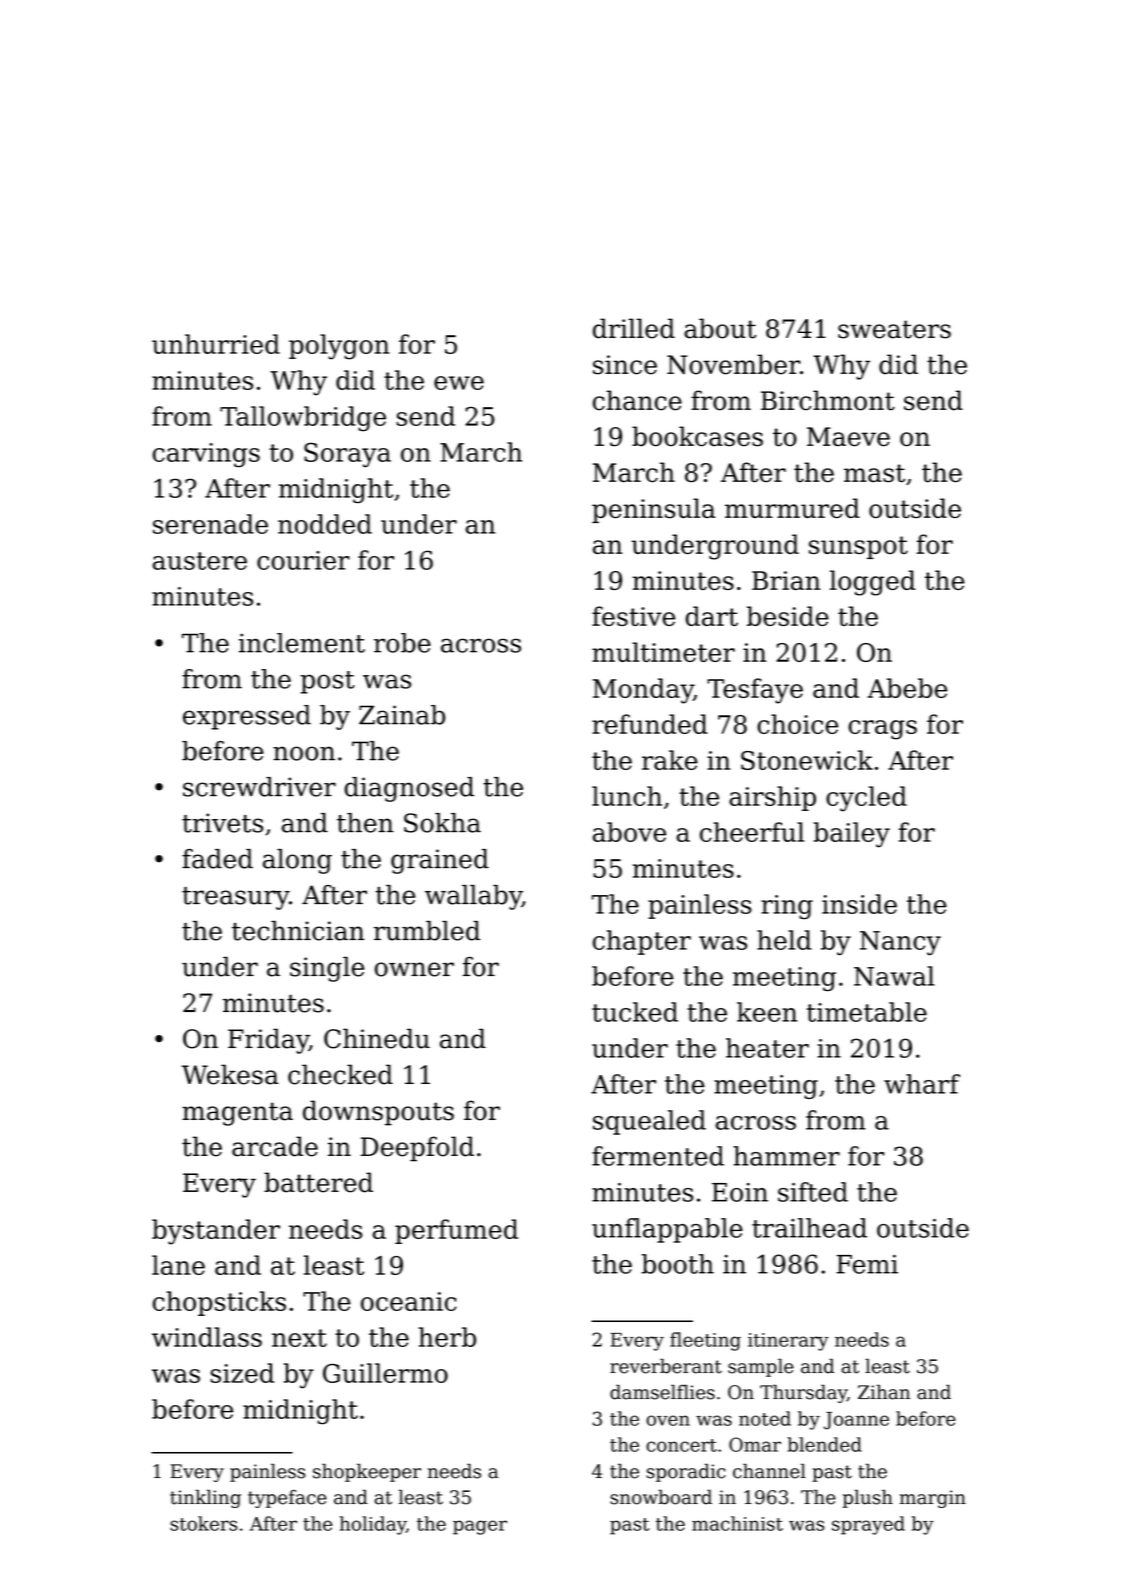 The width and height of the screenshot is (1124, 1596). Describe the element at coordinates (247, 717) in the screenshot. I see `expressed` at that location.
